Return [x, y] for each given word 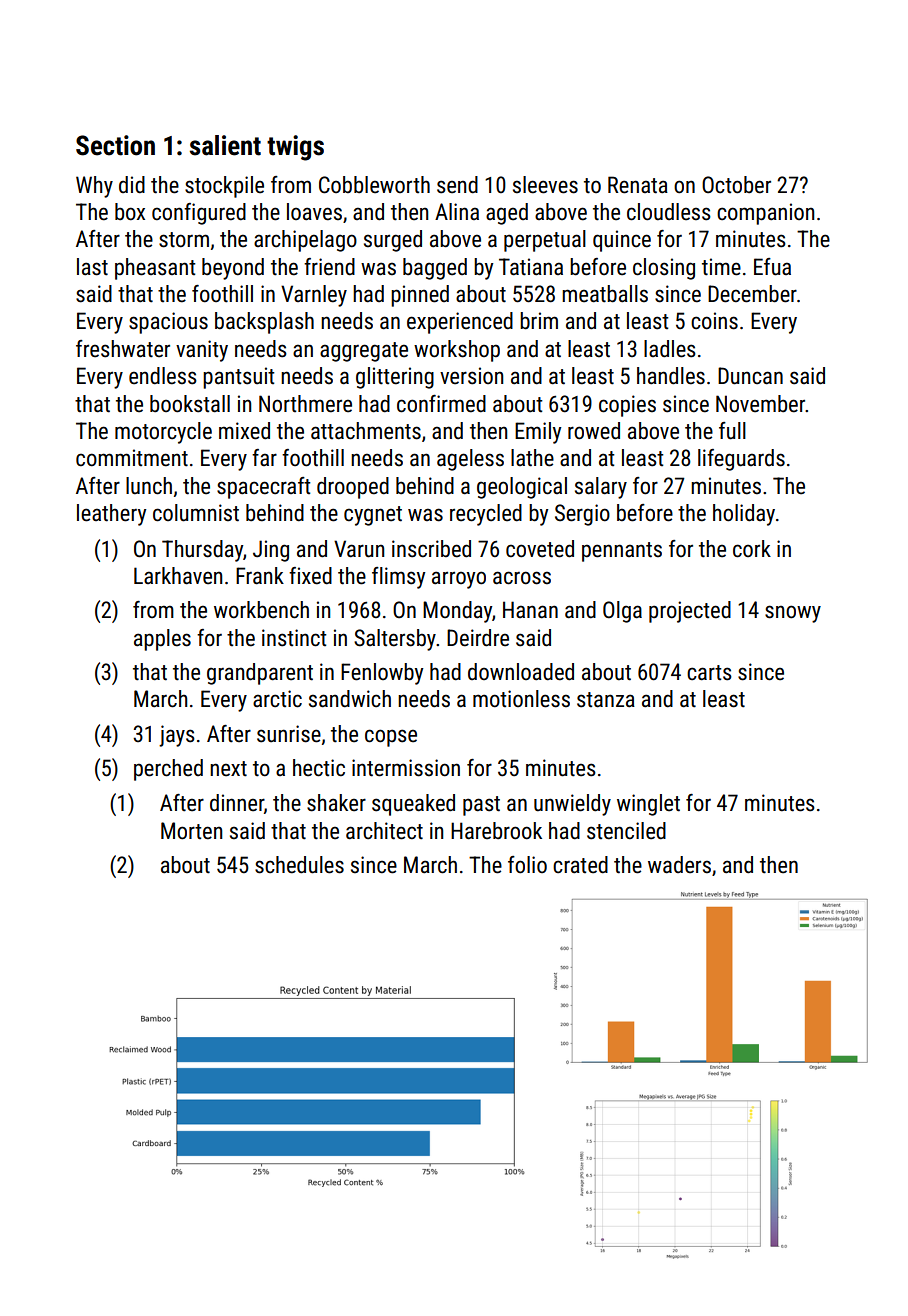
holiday [744, 515]
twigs [295, 148]
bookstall [190, 404]
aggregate [364, 352]
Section [115, 145]
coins [714, 321]
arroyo [459, 580]
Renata [638, 185]
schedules [299, 865]
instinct [294, 638]
